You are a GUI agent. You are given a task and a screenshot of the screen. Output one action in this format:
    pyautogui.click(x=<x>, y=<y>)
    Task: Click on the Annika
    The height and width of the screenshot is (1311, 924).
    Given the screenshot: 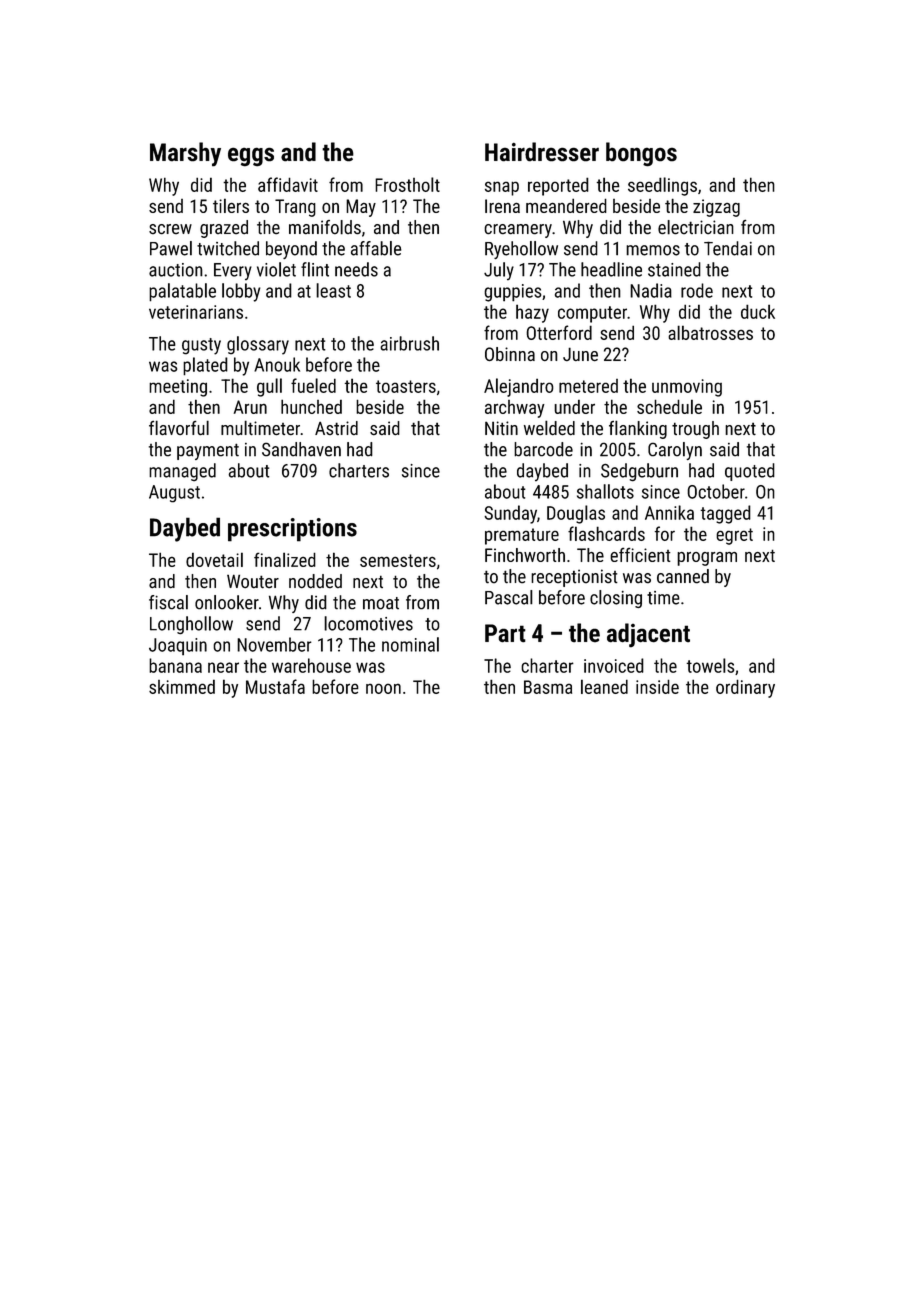 What is the action you would take?
    pyautogui.click(x=669, y=512)
